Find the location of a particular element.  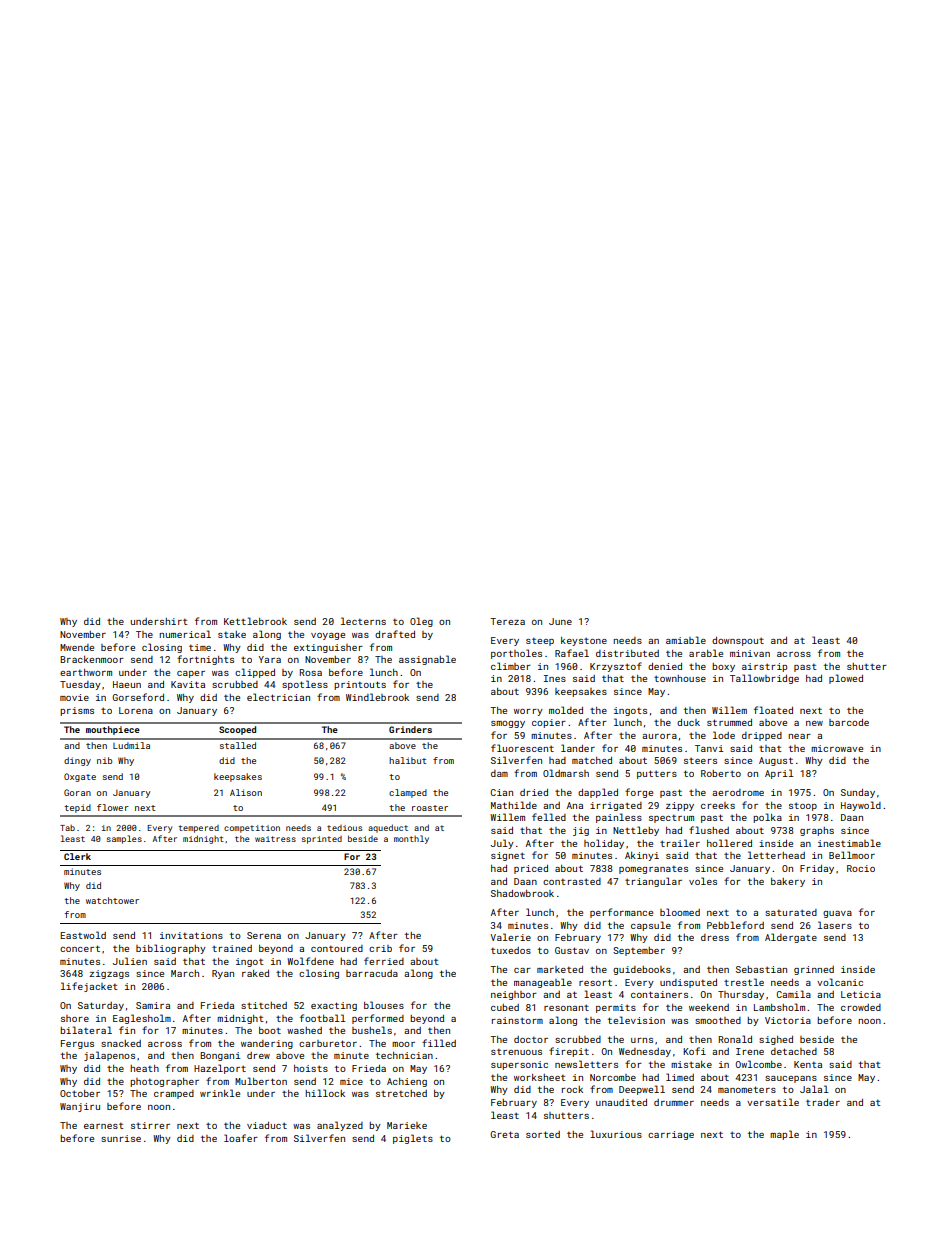

carriage is located at coordinates (671, 1135).
